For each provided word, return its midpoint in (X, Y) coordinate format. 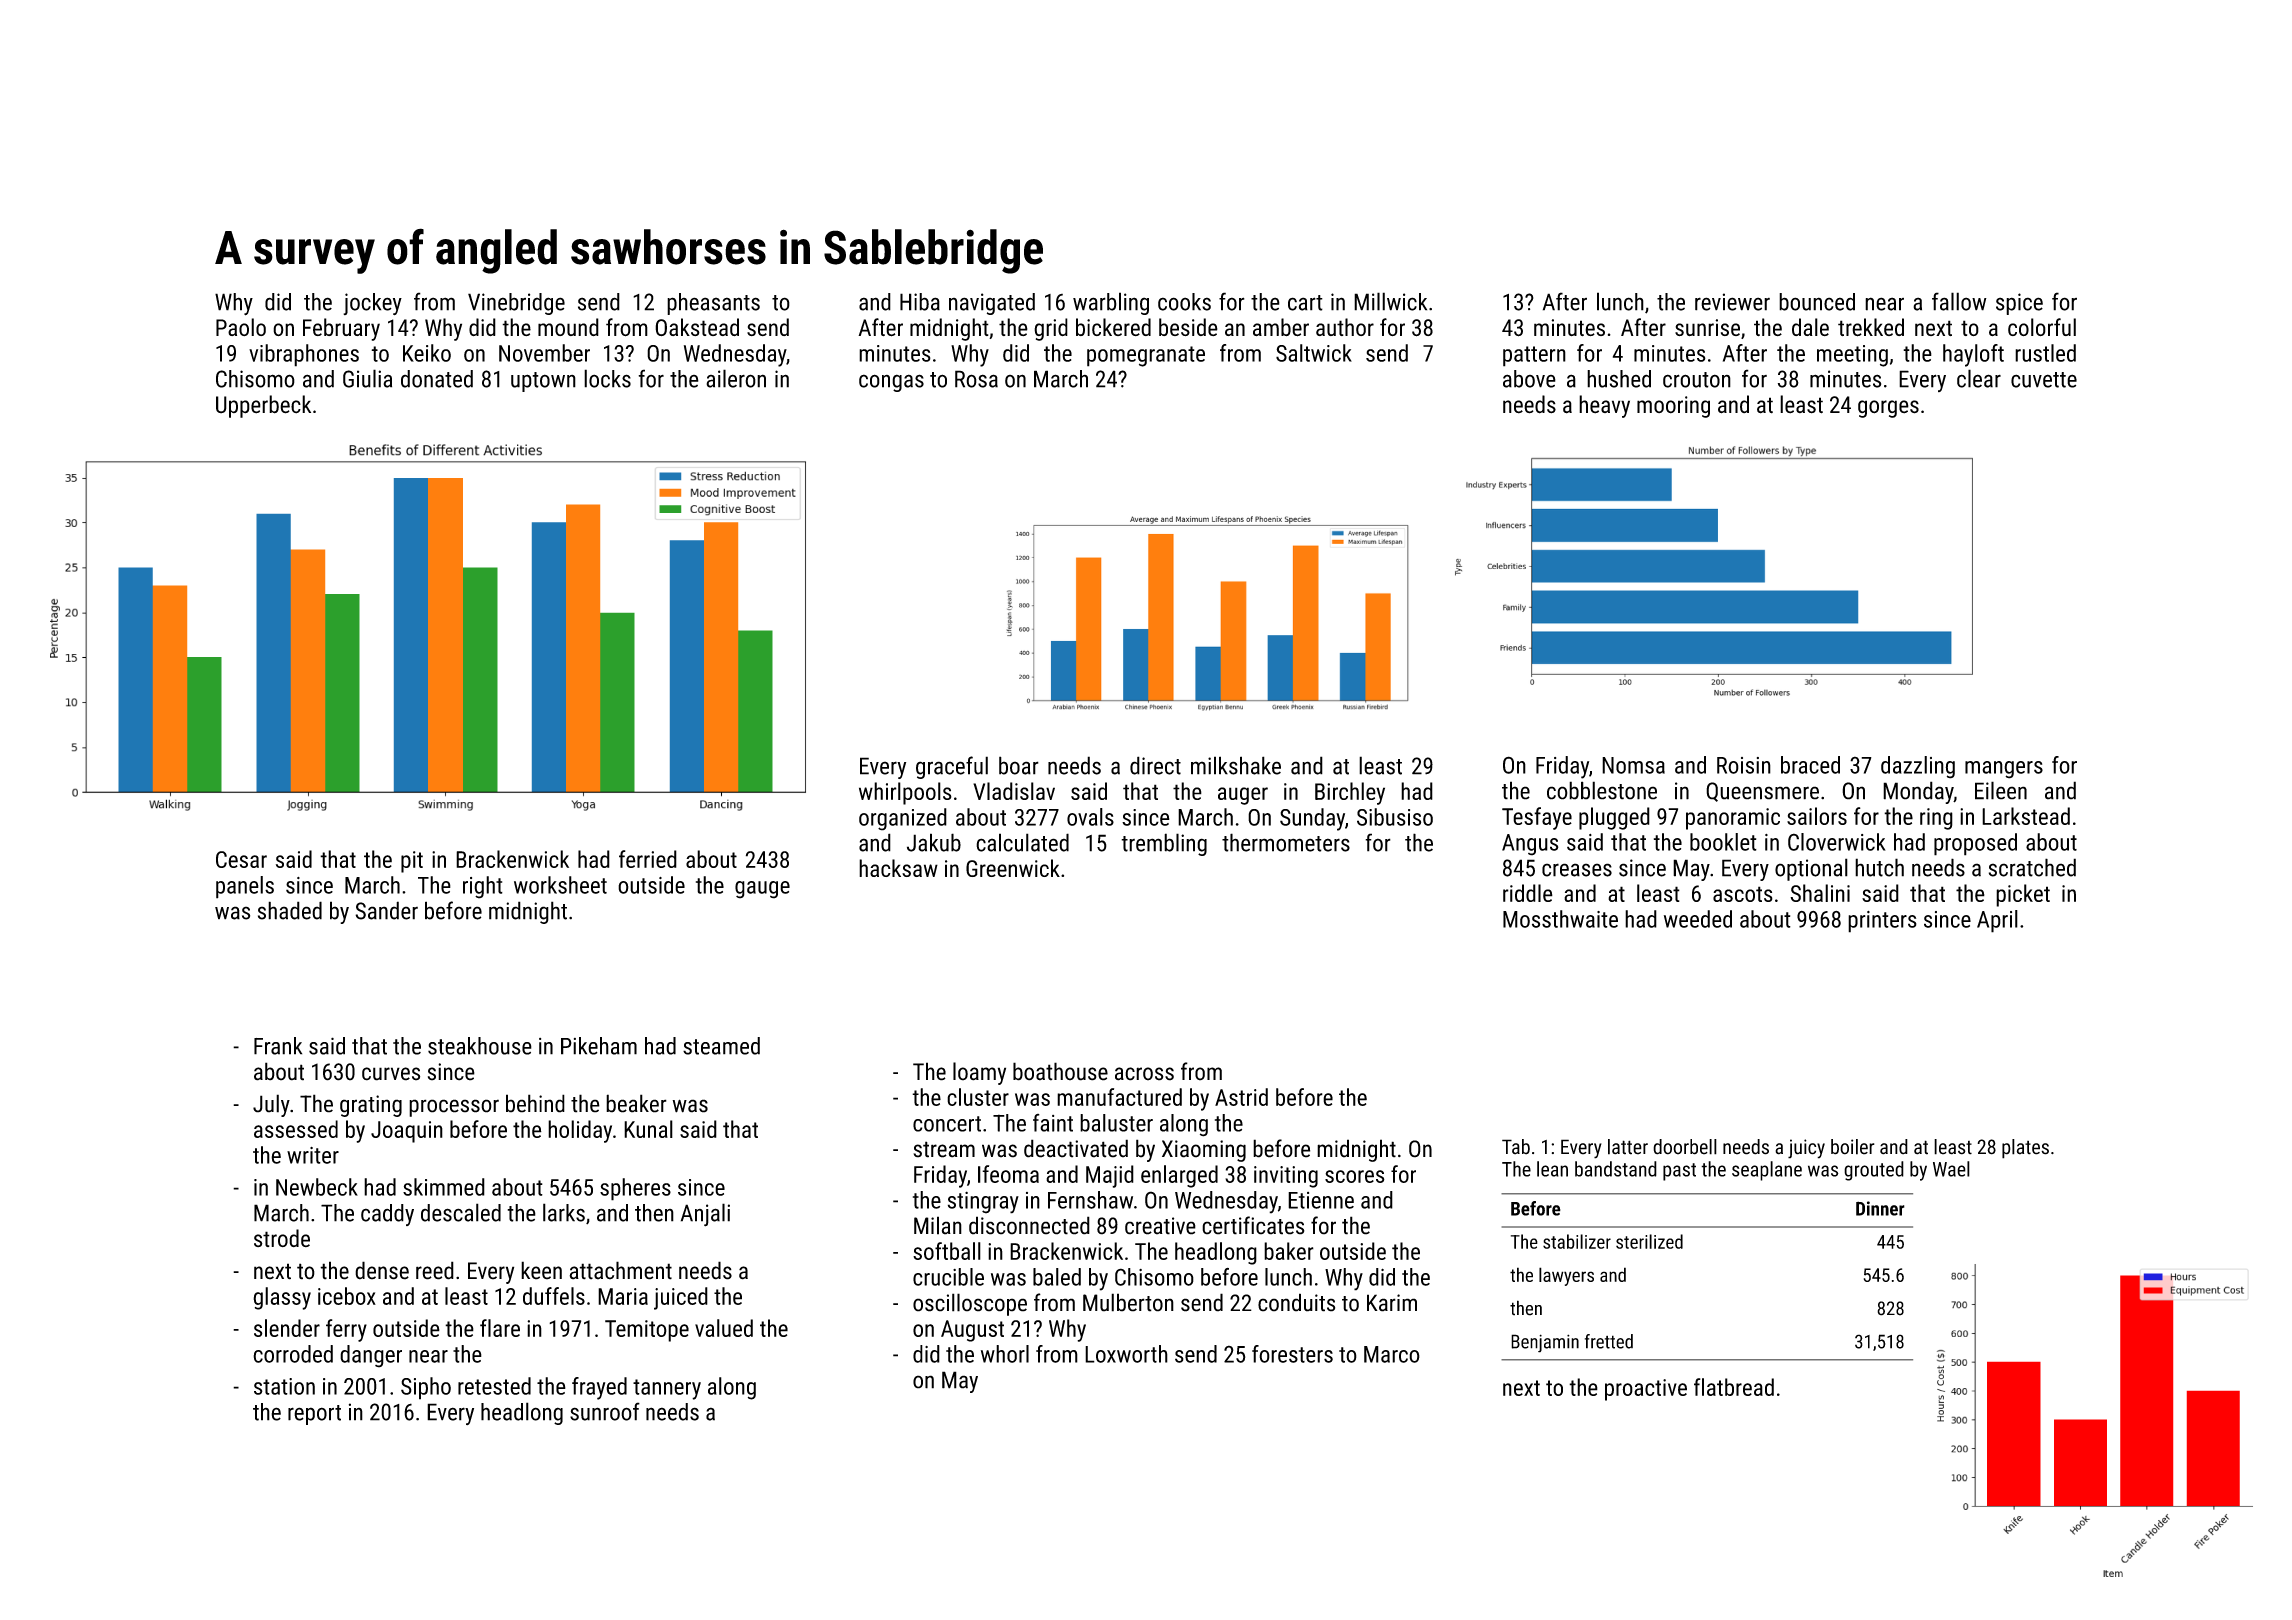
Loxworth (1126, 1354)
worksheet (560, 885)
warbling (1111, 303)
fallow (1959, 301)
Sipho (426, 1388)
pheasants (713, 304)
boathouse (1060, 1071)
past (1679, 1172)
